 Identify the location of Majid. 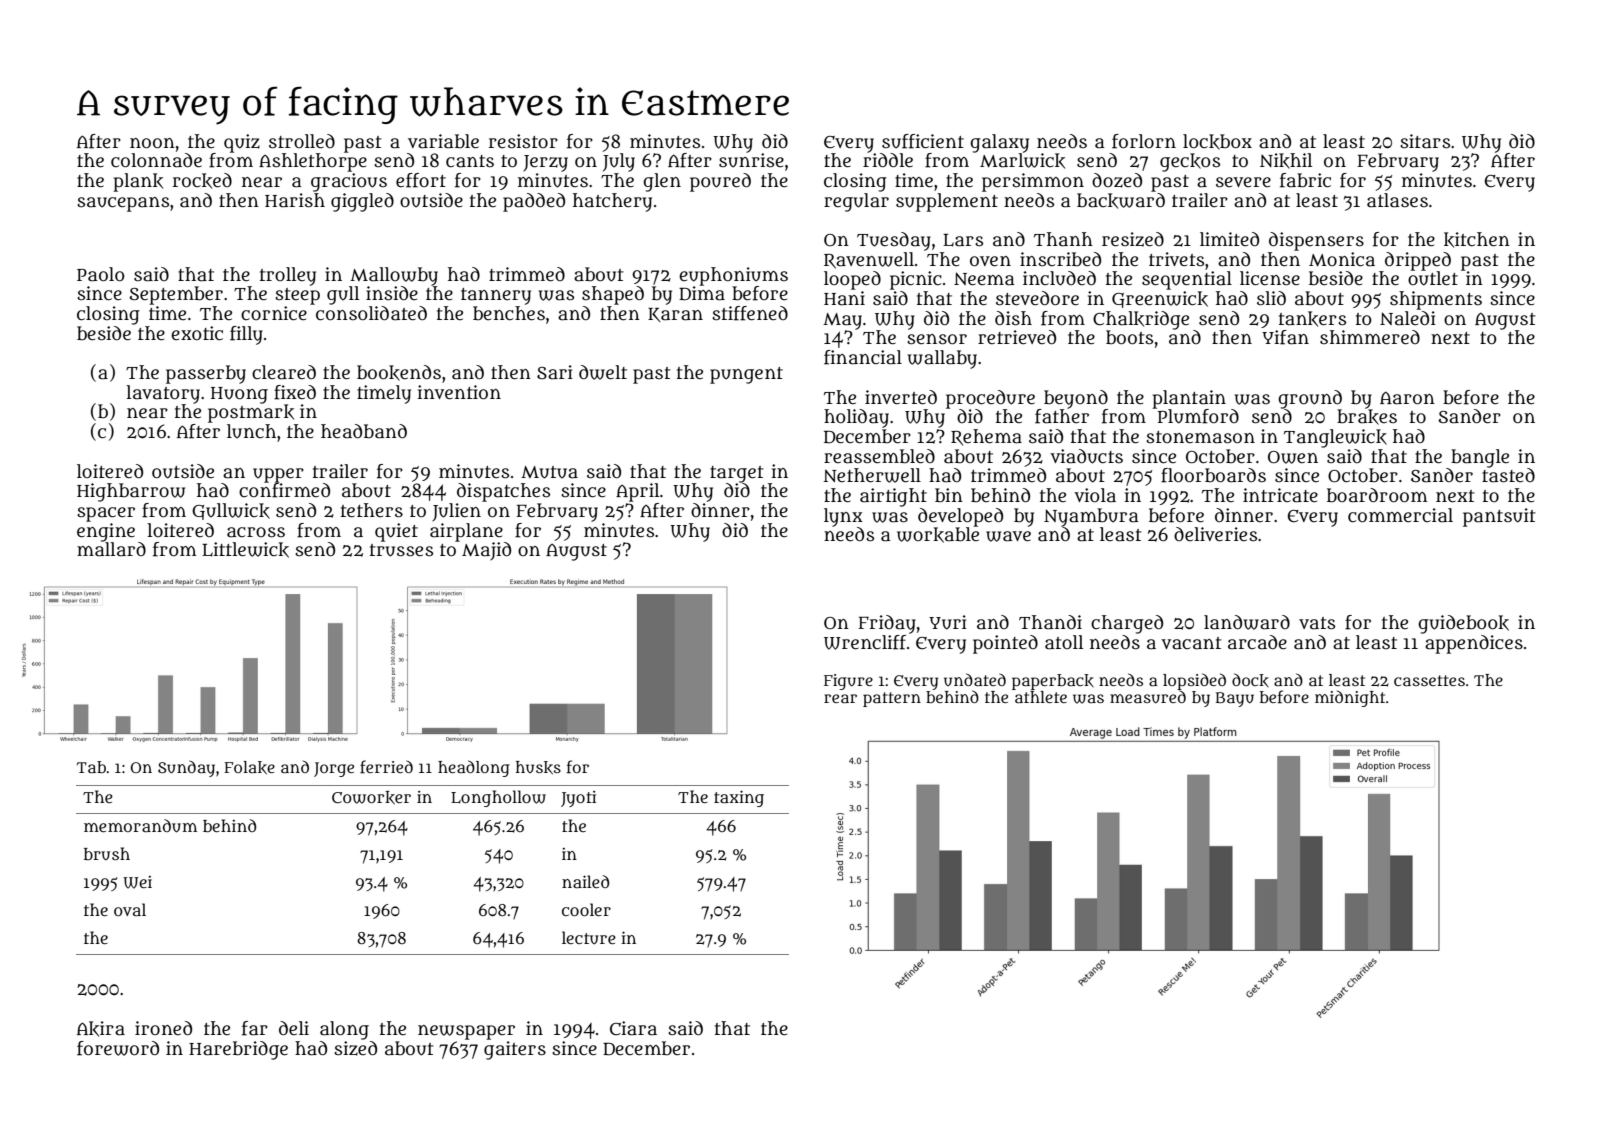
(486, 551).
